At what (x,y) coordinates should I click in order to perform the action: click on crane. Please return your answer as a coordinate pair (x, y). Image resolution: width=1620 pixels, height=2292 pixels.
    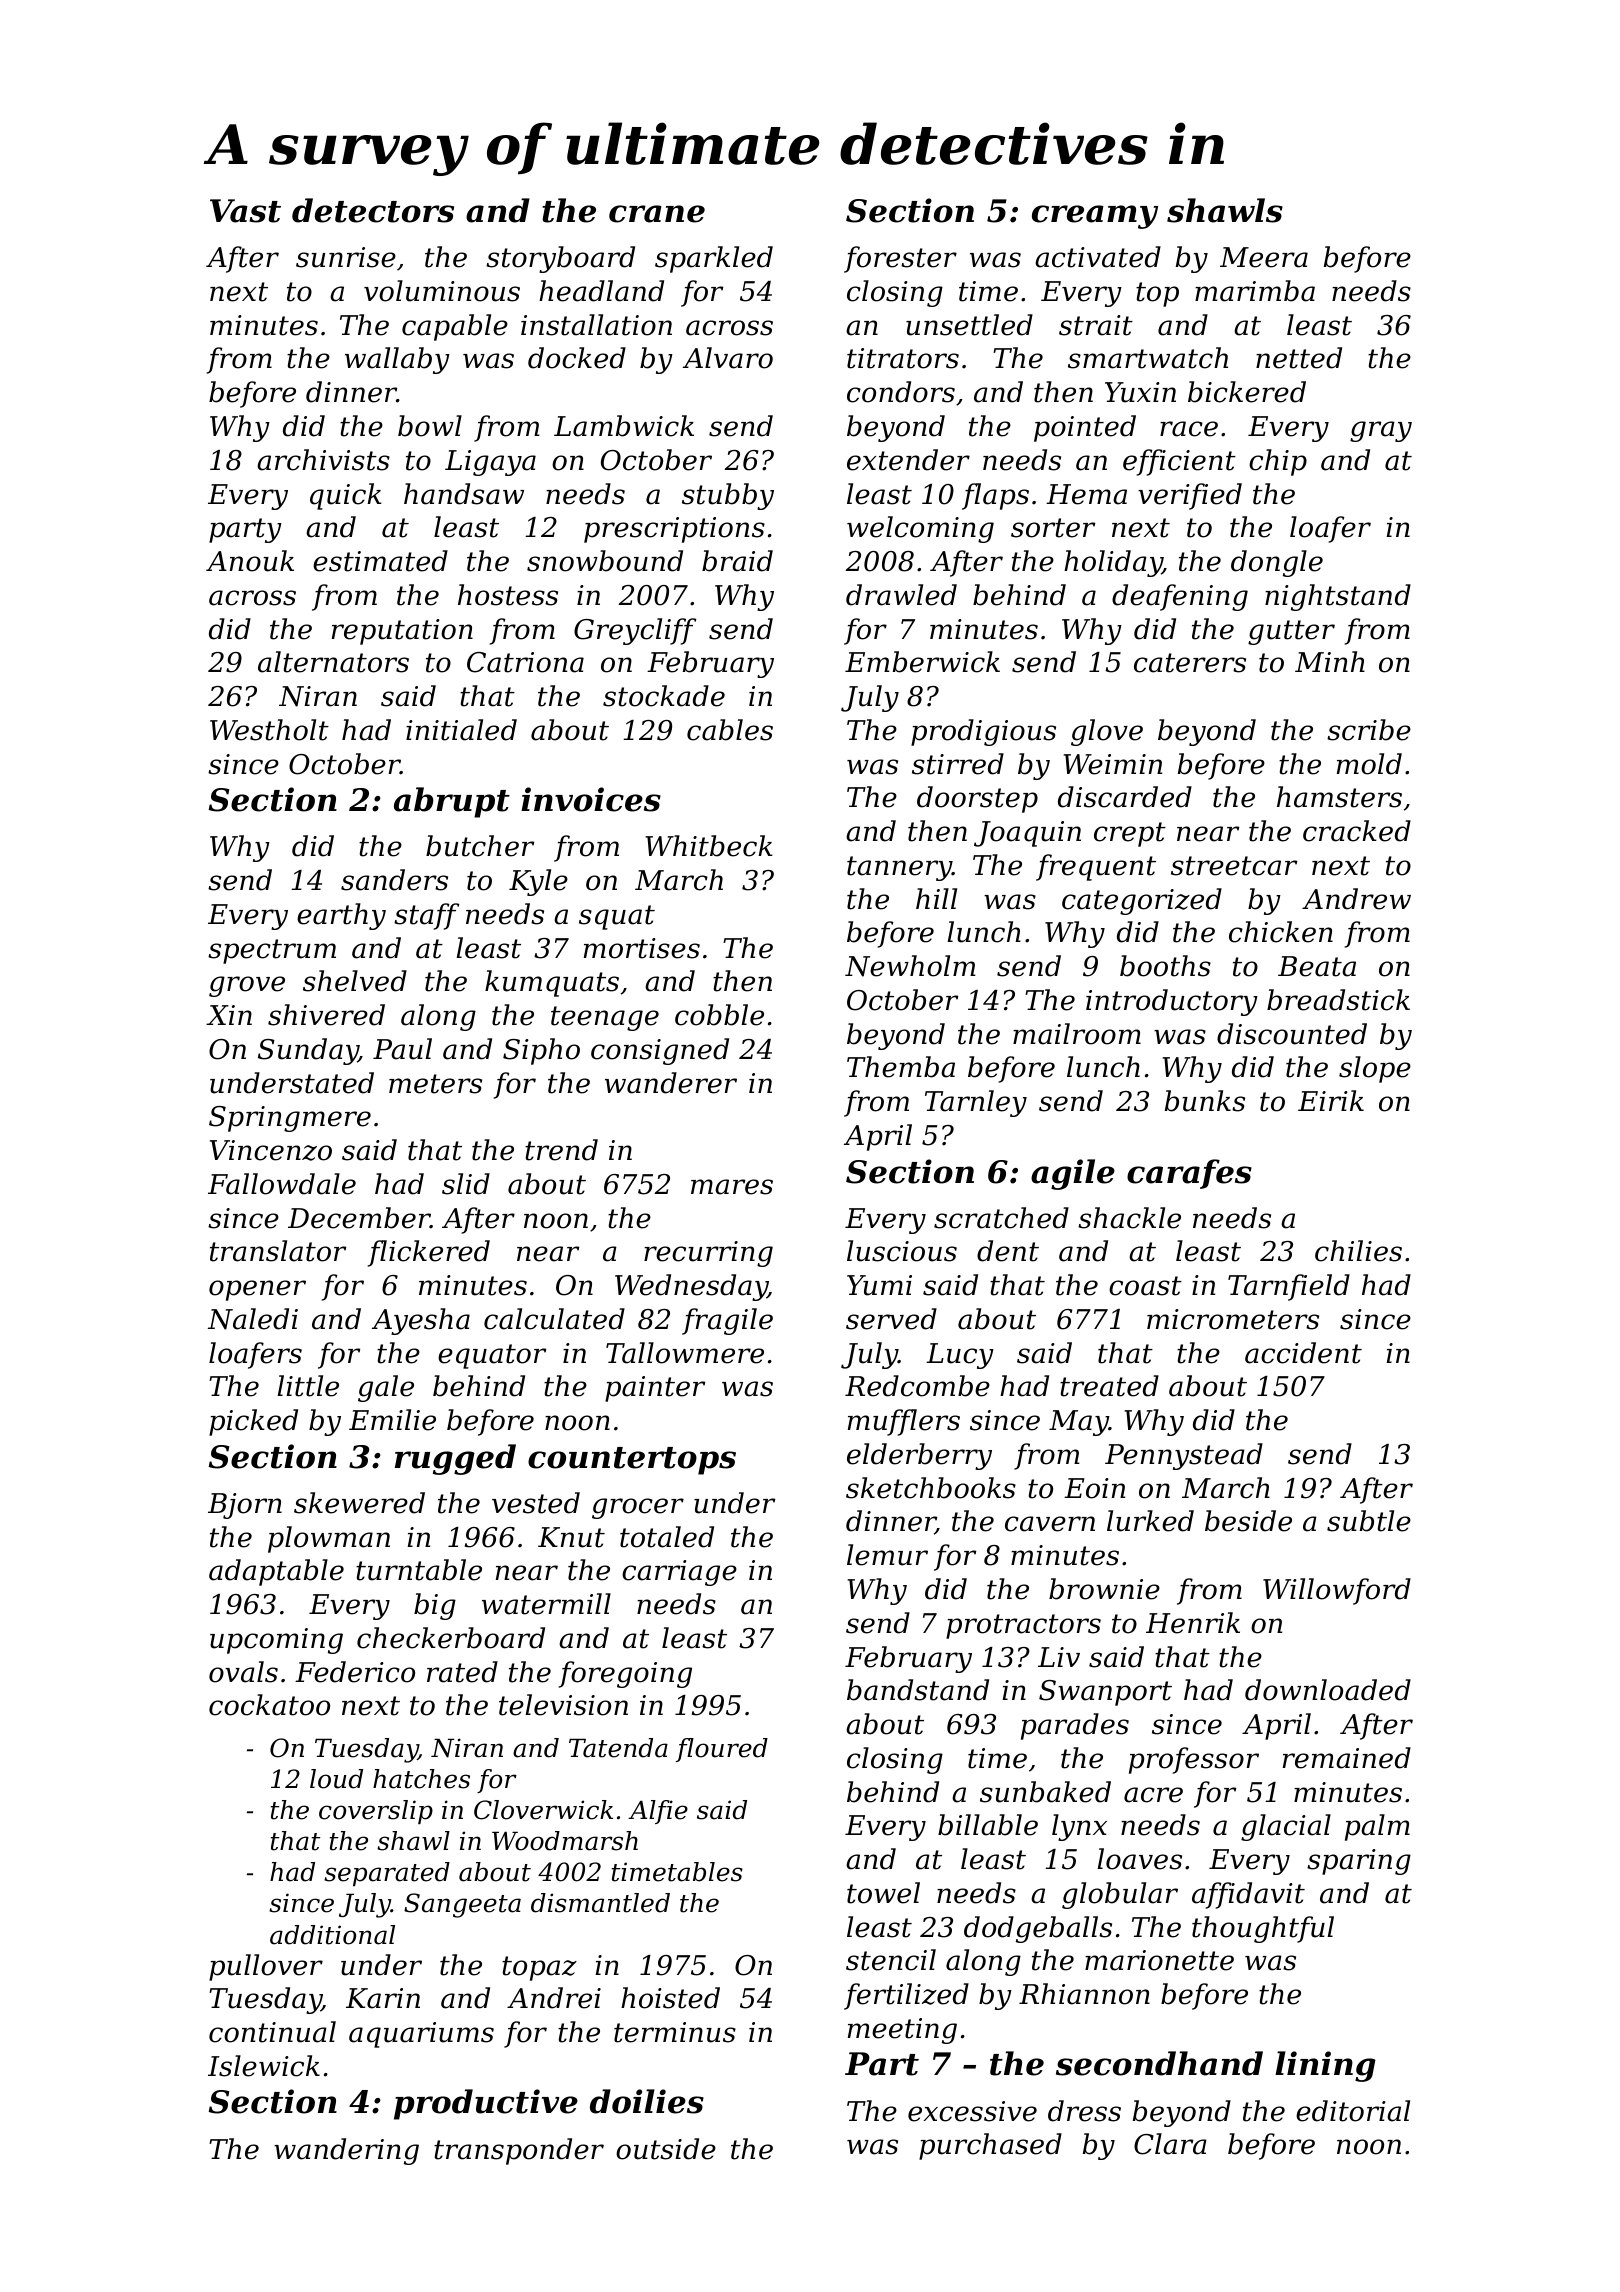
    Looking at the image, I should click on (657, 214).
